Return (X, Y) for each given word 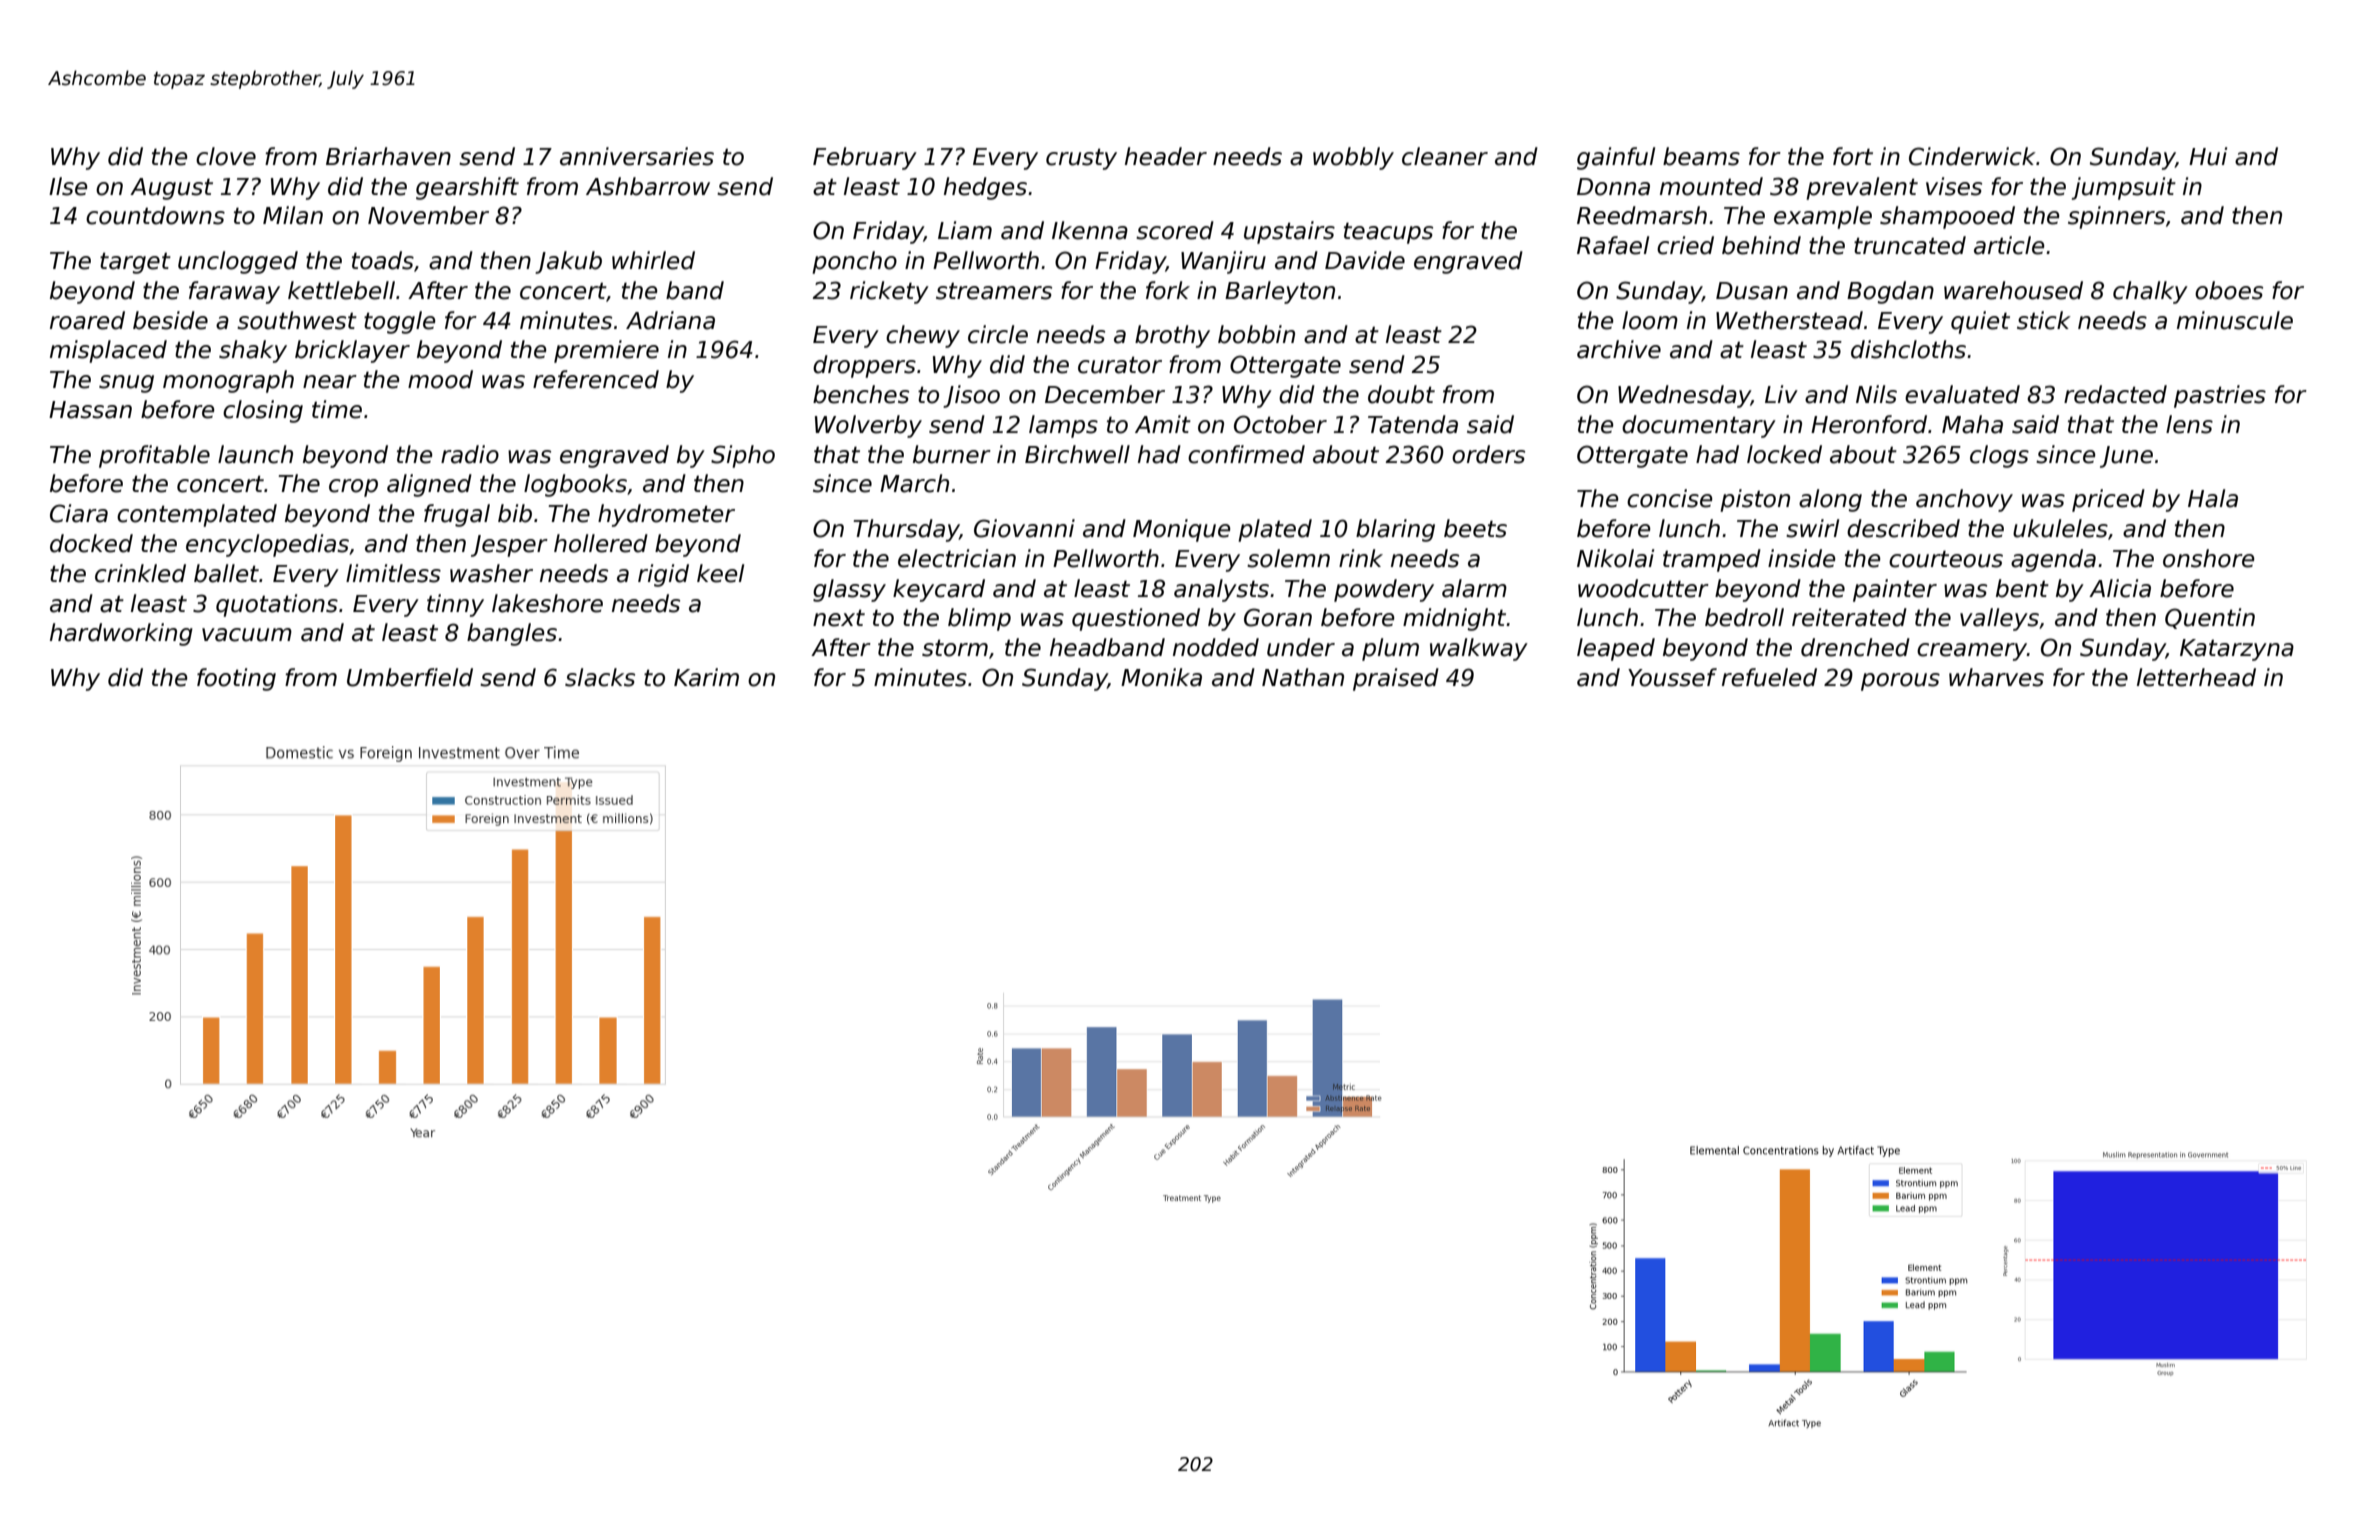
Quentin (2210, 618)
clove (226, 156)
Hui (2208, 156)
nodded (1216, 647)
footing (236, 679)
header (1166, 156)
